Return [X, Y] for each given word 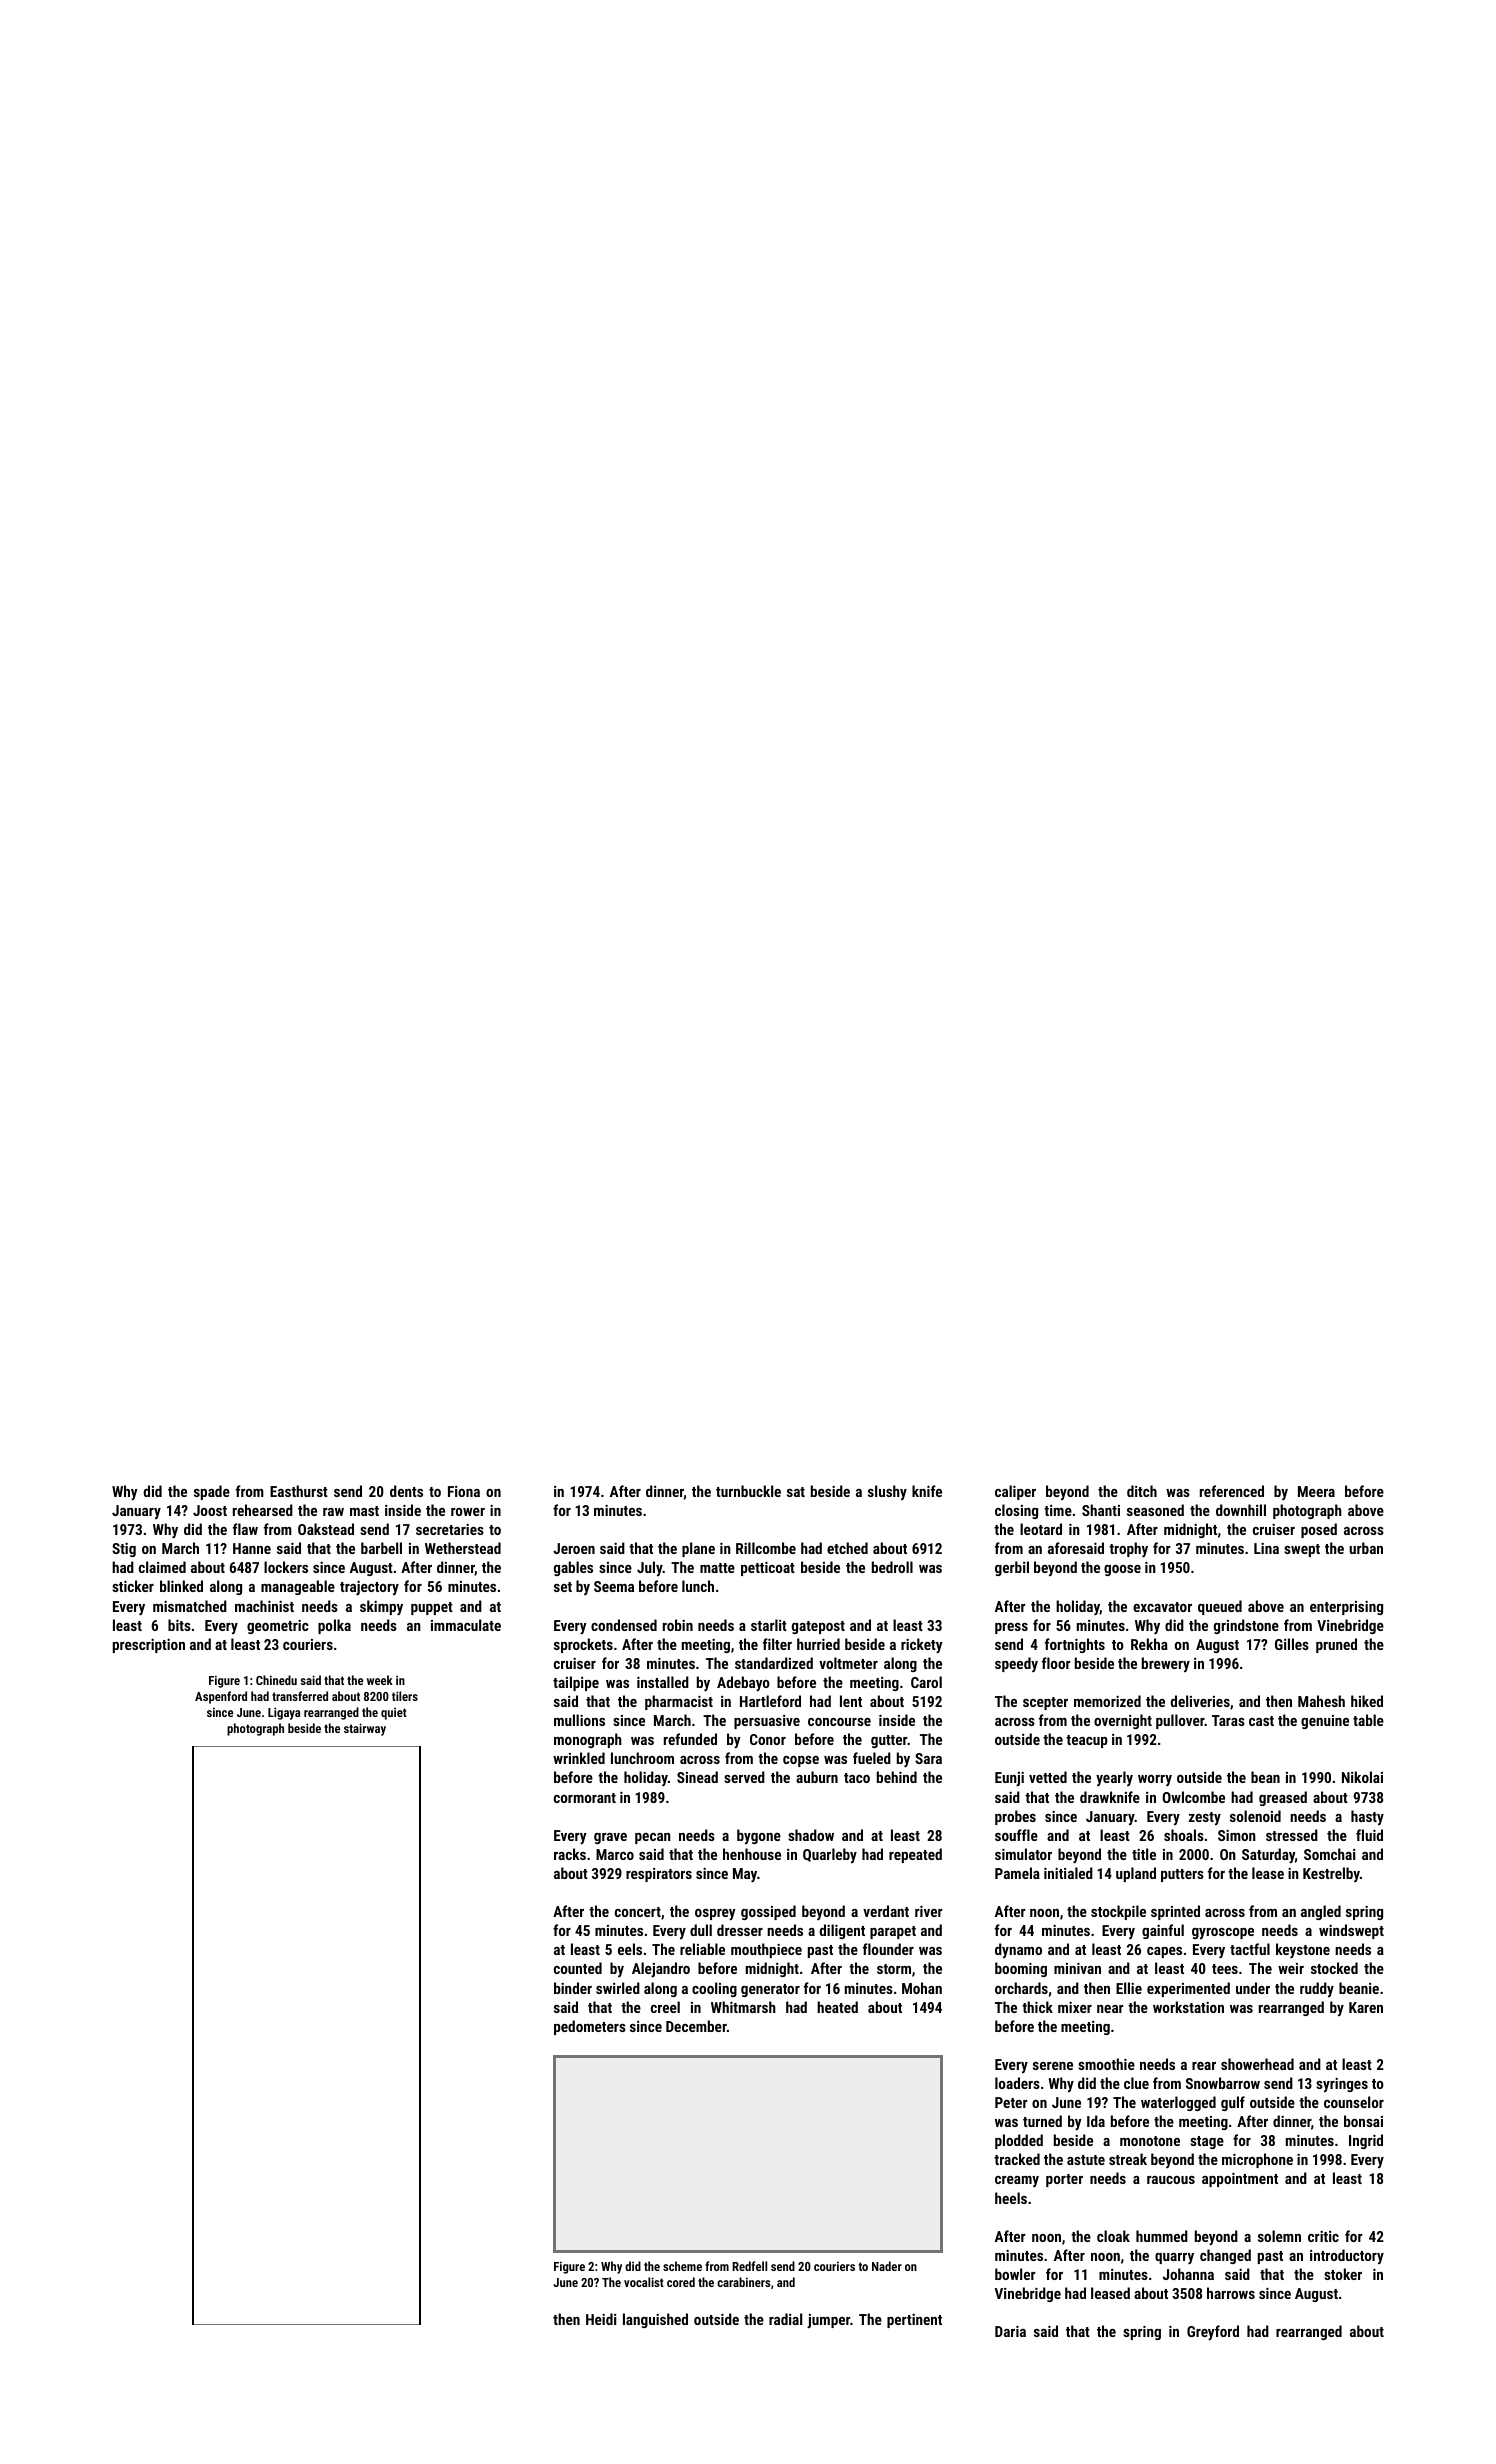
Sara [928, 1758]
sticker [133, 1586]
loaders [1017, 2083]
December [696, 2026]
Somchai [1329, 1854]
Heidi [601, 2319]
